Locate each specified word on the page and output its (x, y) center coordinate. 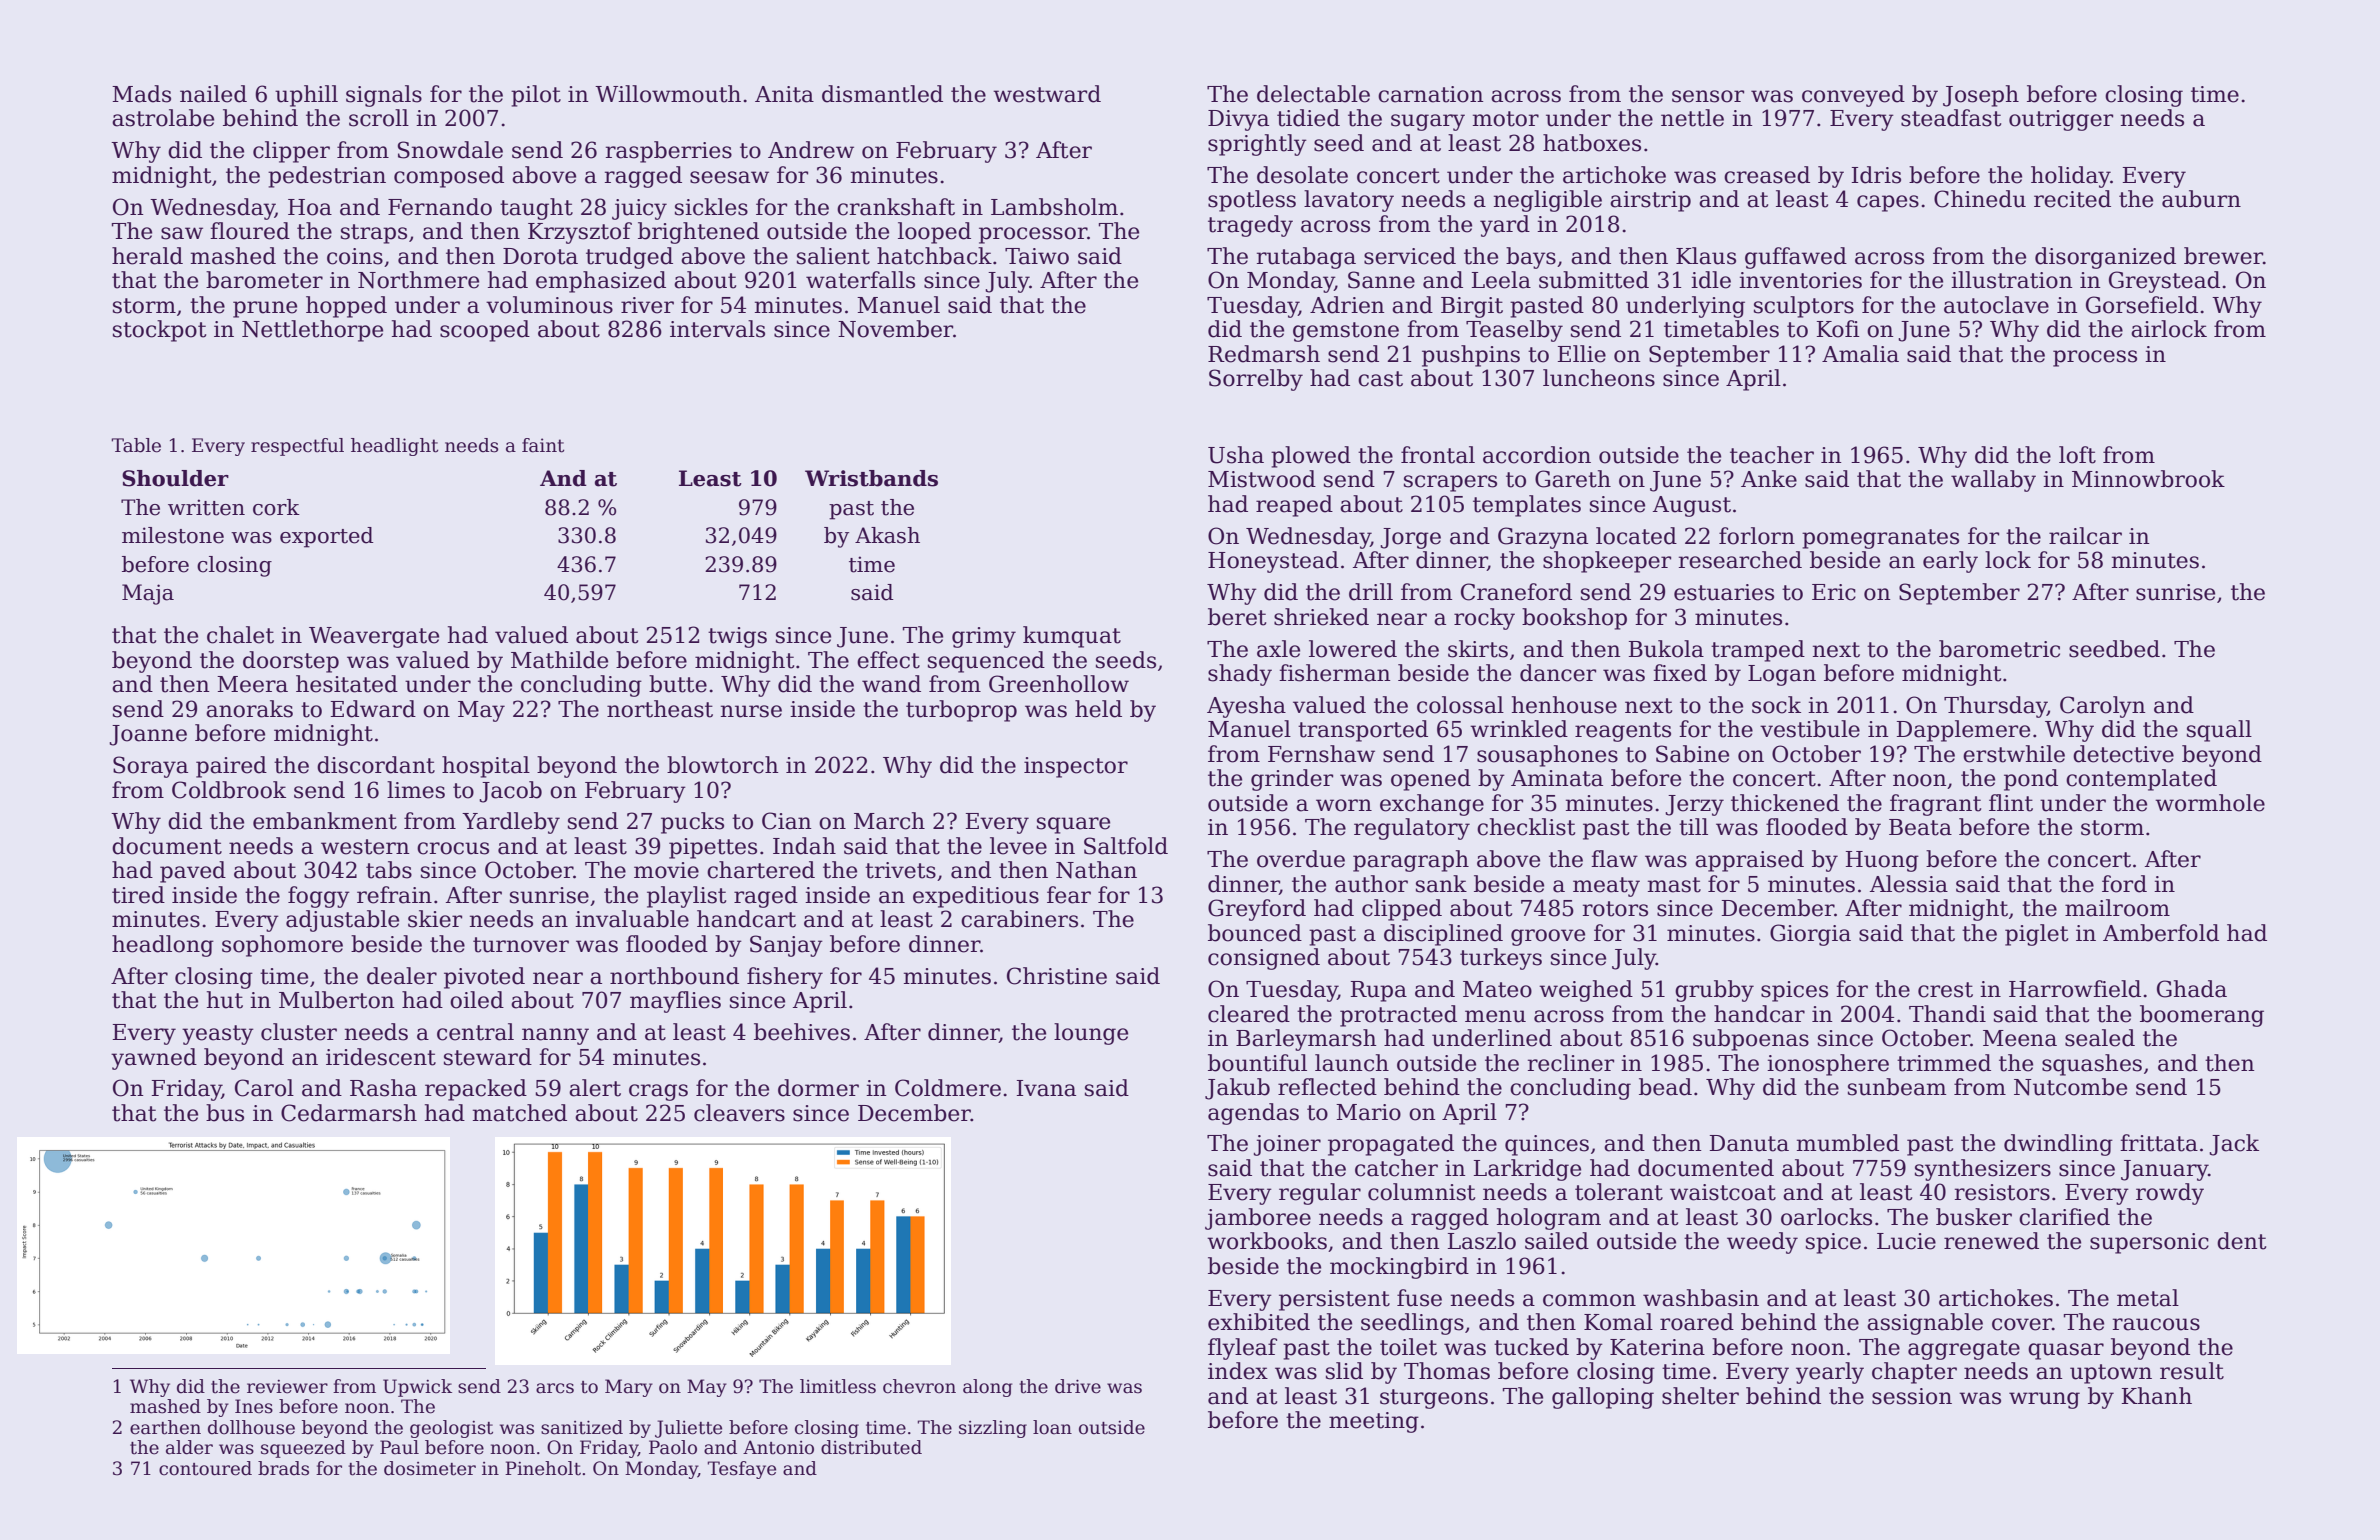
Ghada (2192, 989)
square (1073, 825)
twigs (737, 637)
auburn (2201, 199)
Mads (141, 94)
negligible (1548, 201)
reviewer (287, 1387)
